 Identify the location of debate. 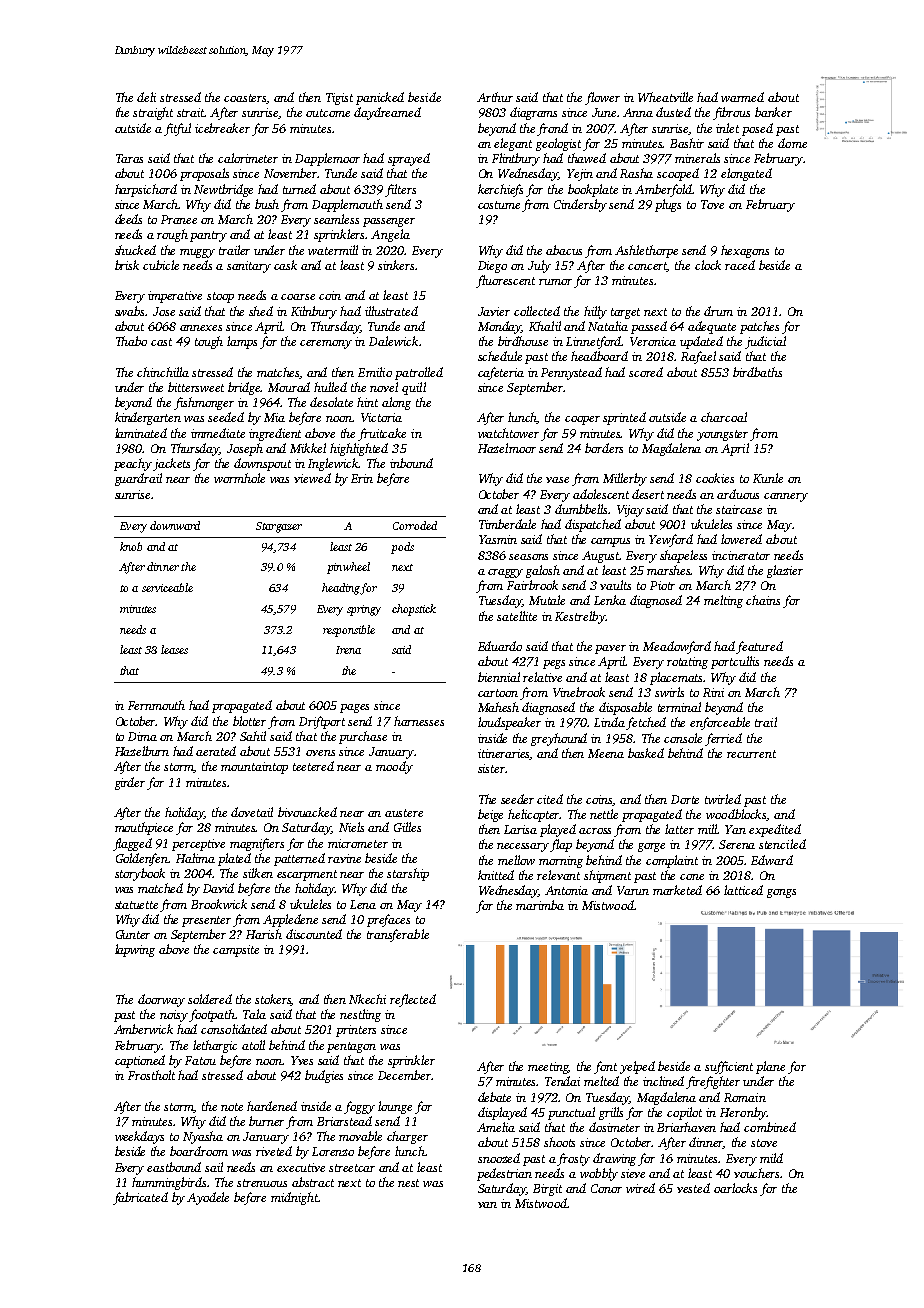
(494, 1097).
